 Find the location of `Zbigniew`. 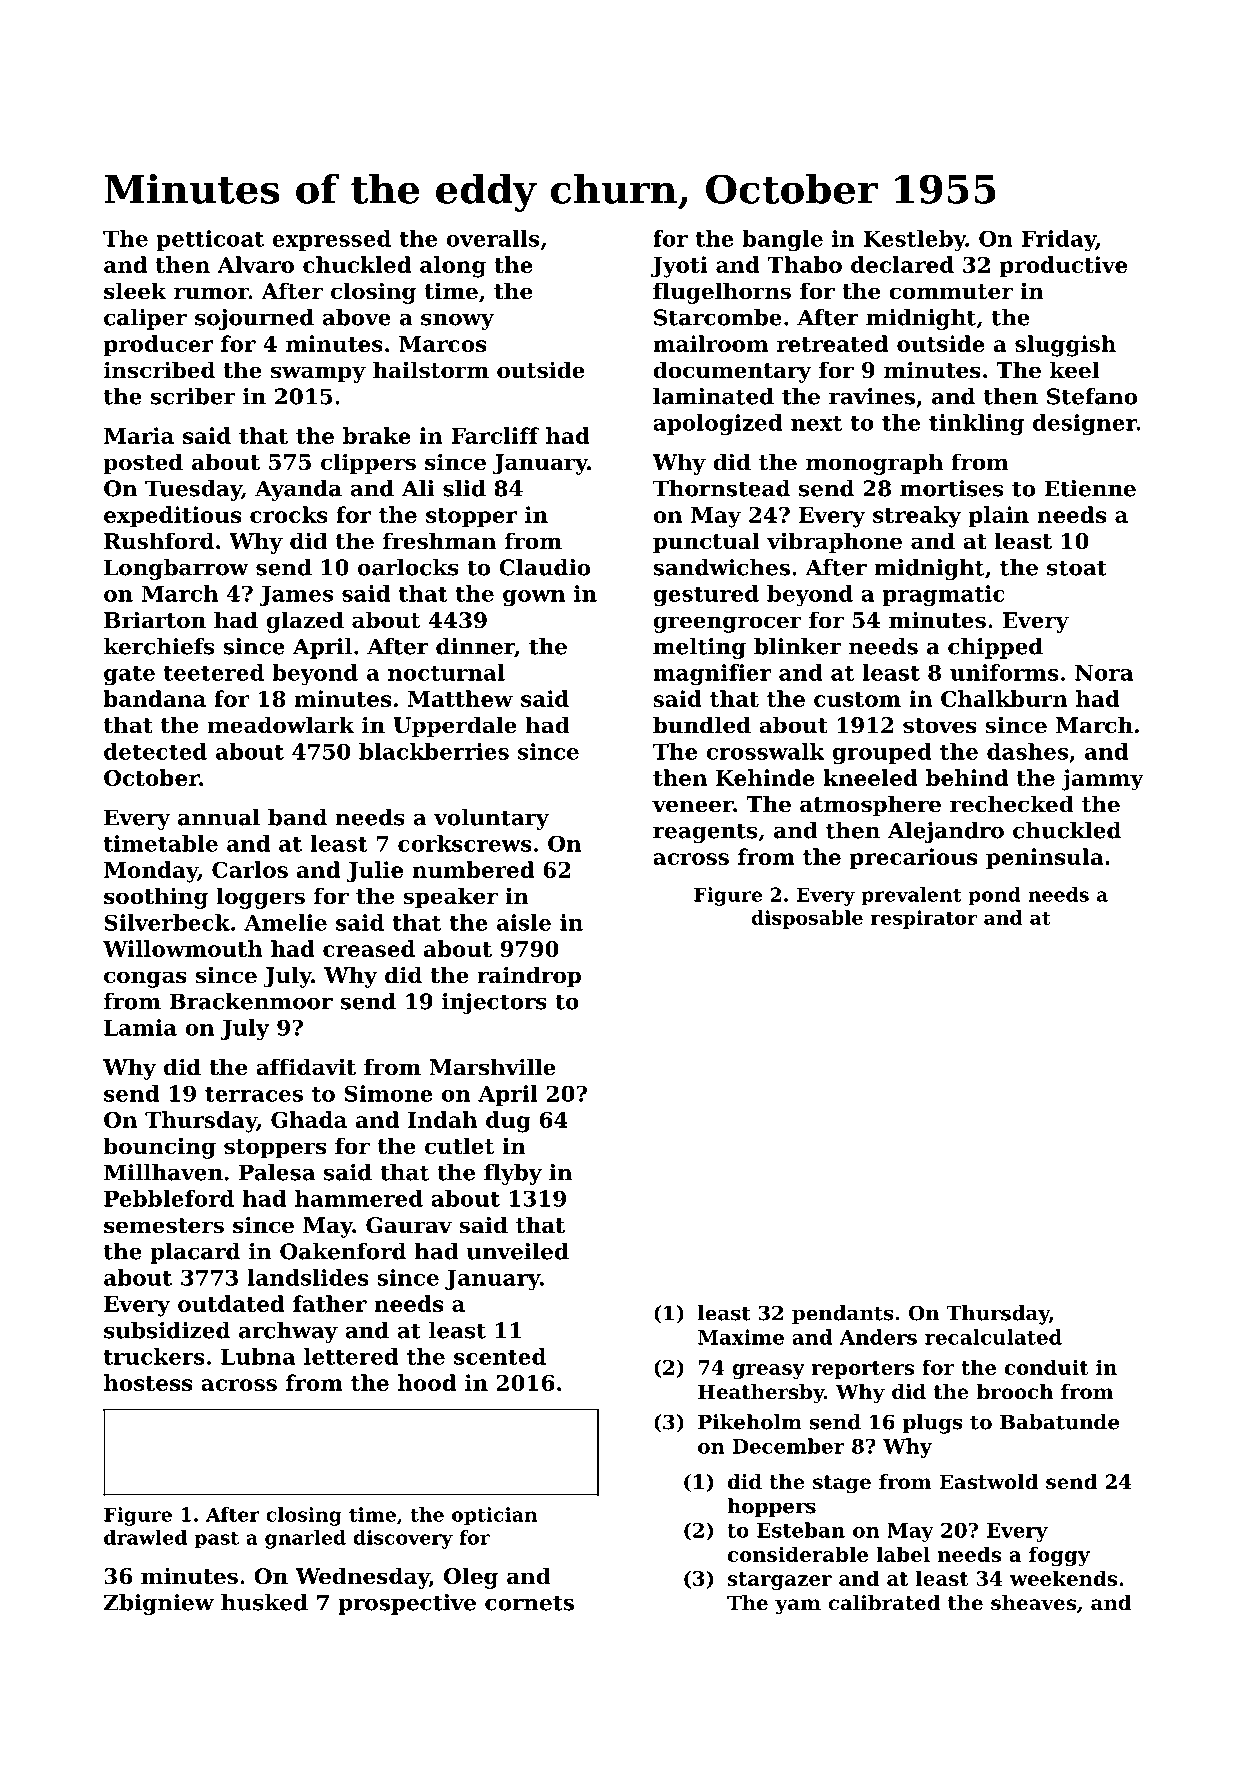

Zbigniew is located at coordinates (159, 1604).
